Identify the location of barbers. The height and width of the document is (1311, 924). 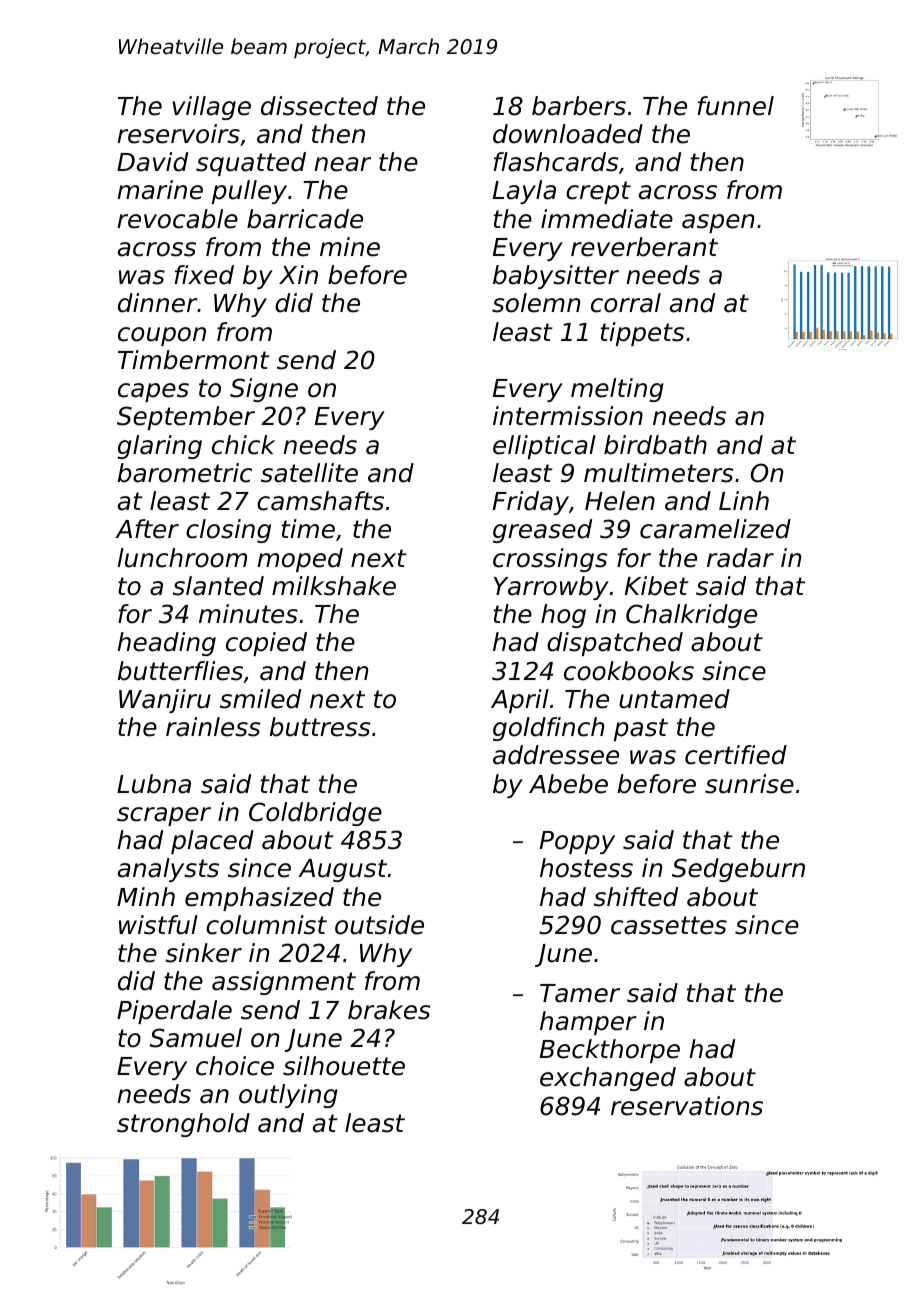
(579, 106).
